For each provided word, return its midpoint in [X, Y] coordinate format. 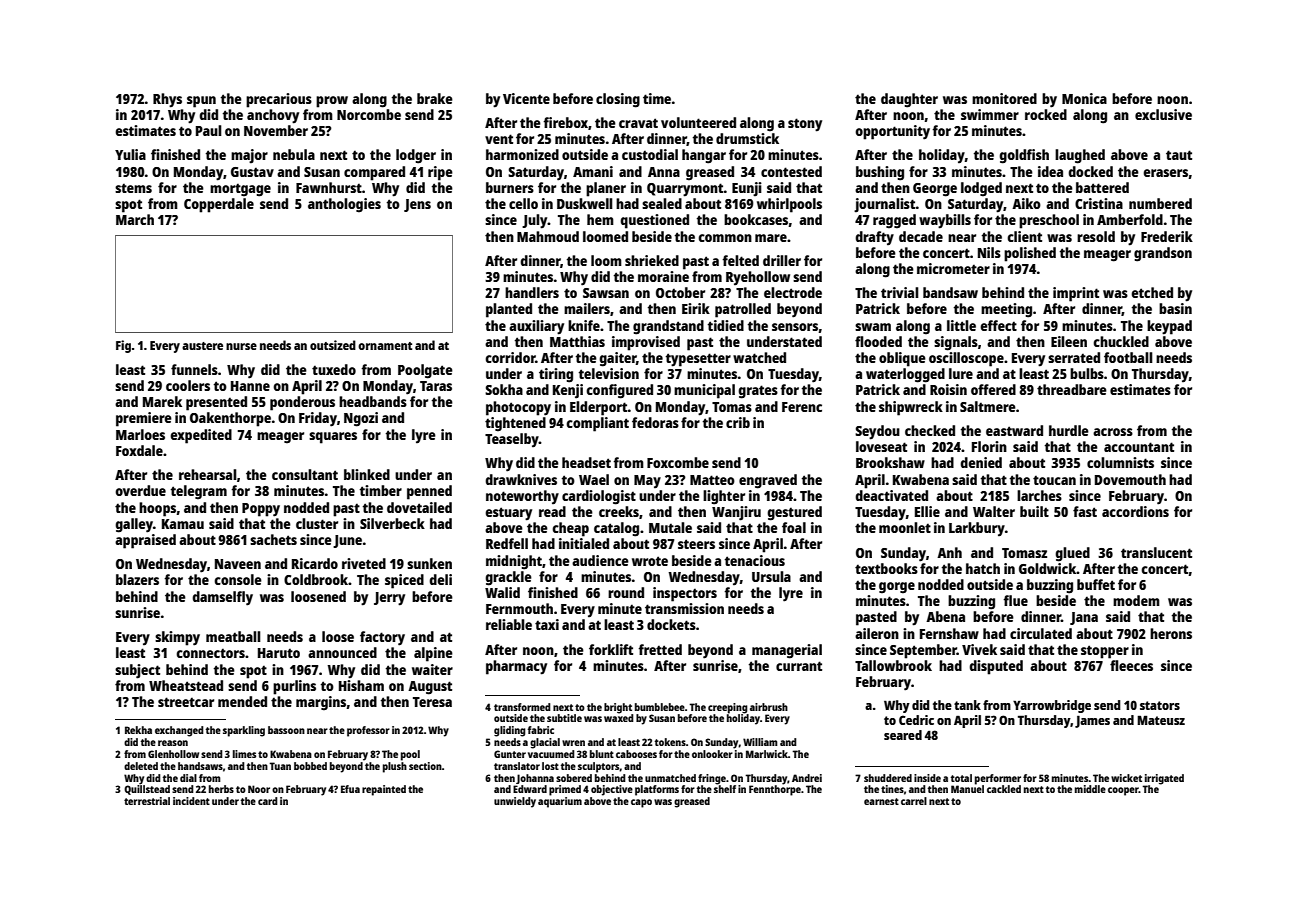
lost [550, 766]
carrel [914, 801]
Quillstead [147, 790]
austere [202, 346]
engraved [768, 481]
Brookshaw [890, 462]
